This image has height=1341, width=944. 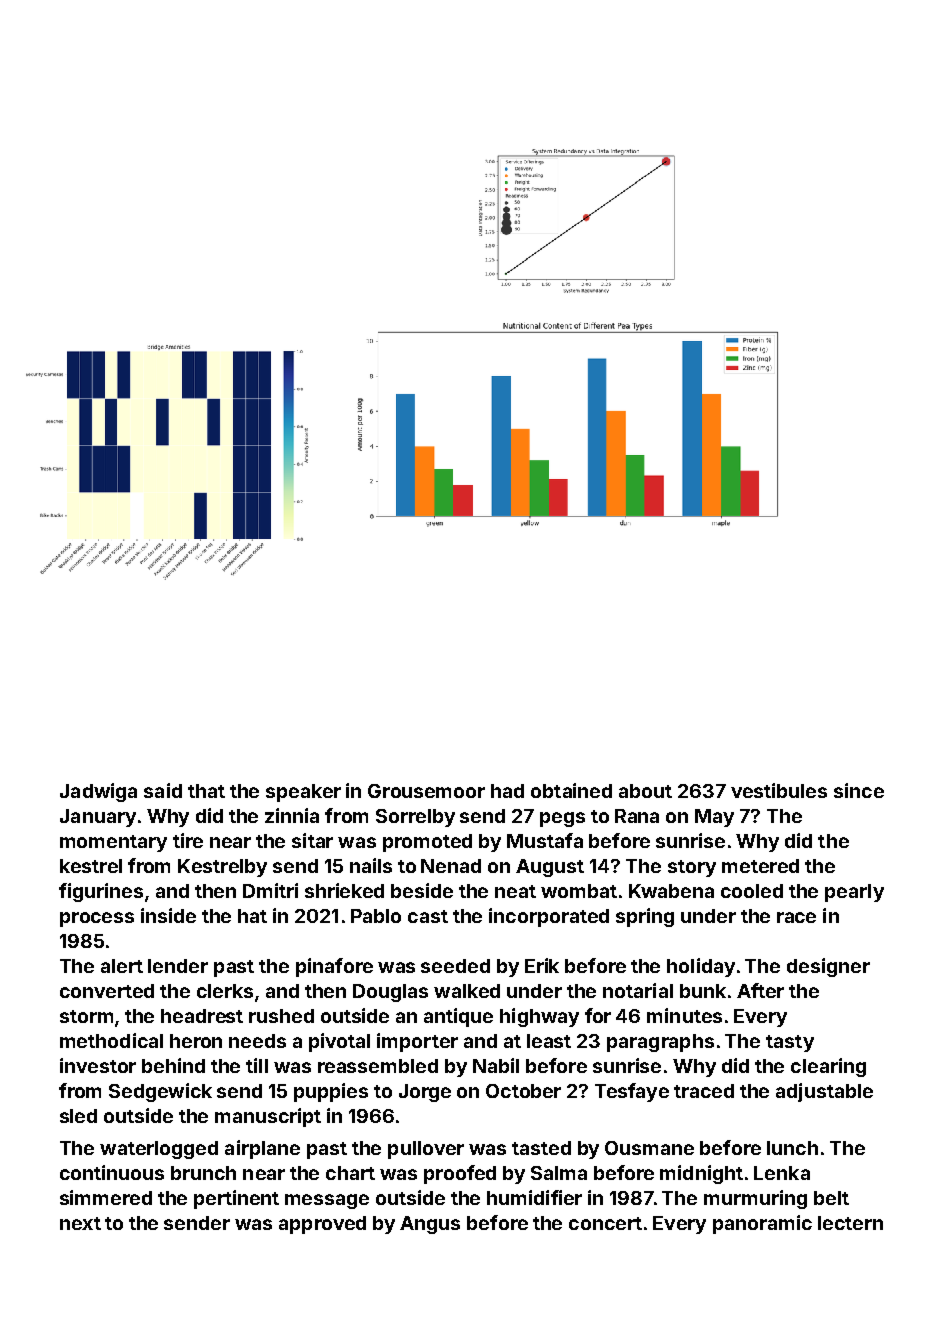 What do you see at coordinates (859, 790) in the image?
I see `since` at bounding box center [859, 790].
